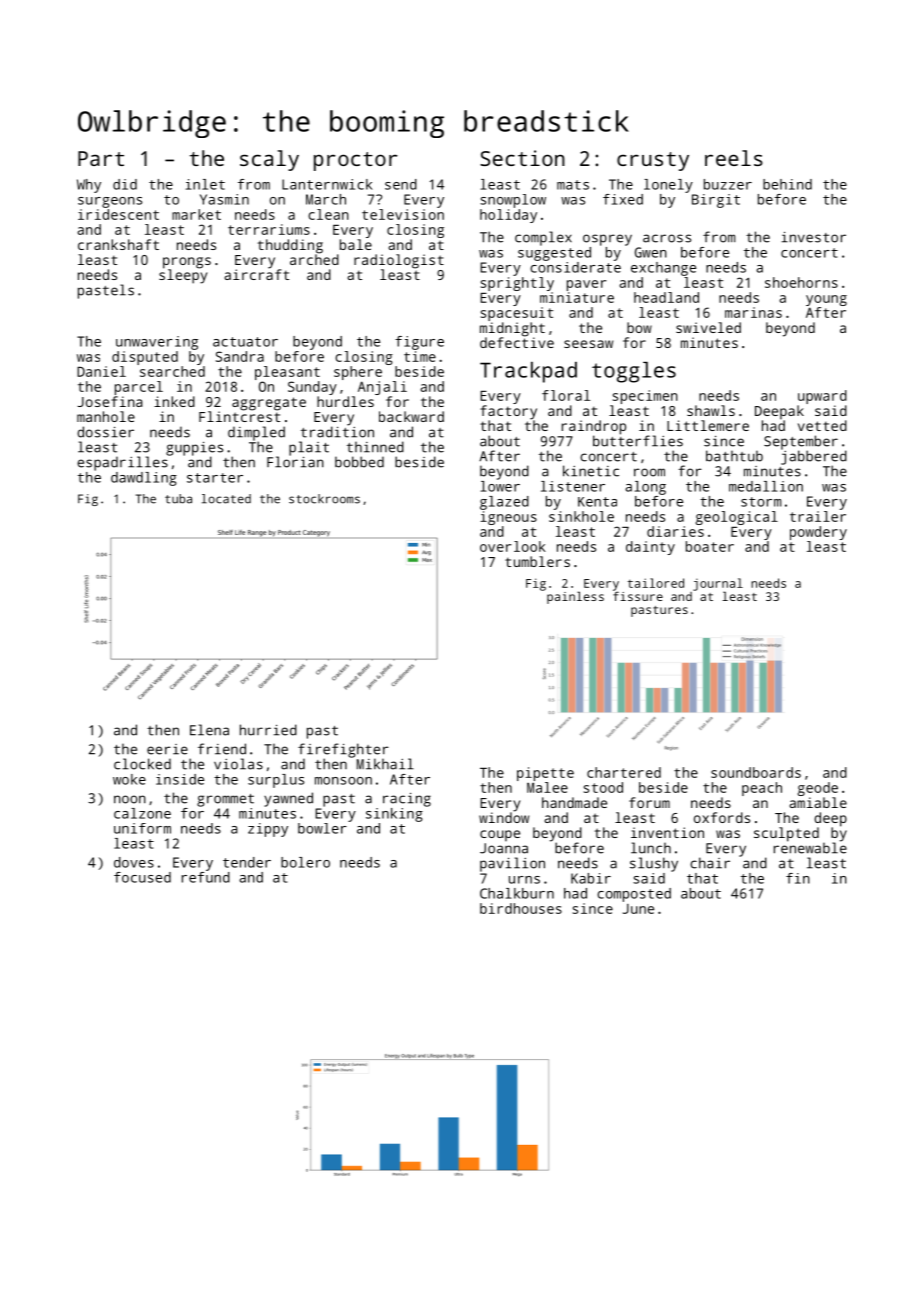 The height and width of the document is (1308, 924). I want to click on actuator, so click(245, 342).
